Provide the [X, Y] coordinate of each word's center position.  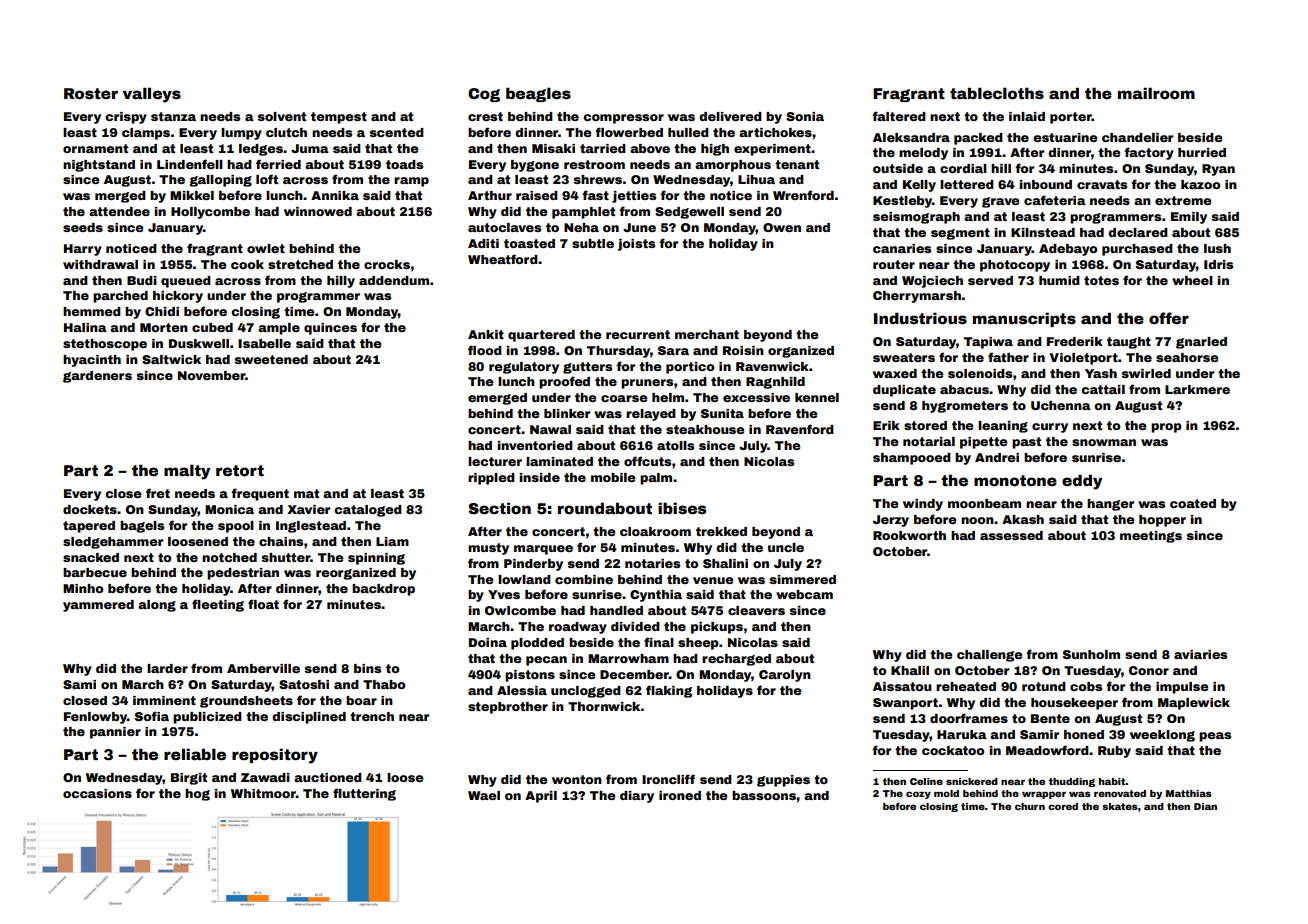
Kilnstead [1043, 232]
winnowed [318, 211]
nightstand [99, 166]
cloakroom [655, 531]
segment [960, 234]
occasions [97, 793]
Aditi [483, 243]
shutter [286, 557]
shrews [598, 179]
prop [1166, 428]
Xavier [308, 509]
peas [1215, 737]
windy [923, 505]
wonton [577, 779]
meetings [1151, 537]
